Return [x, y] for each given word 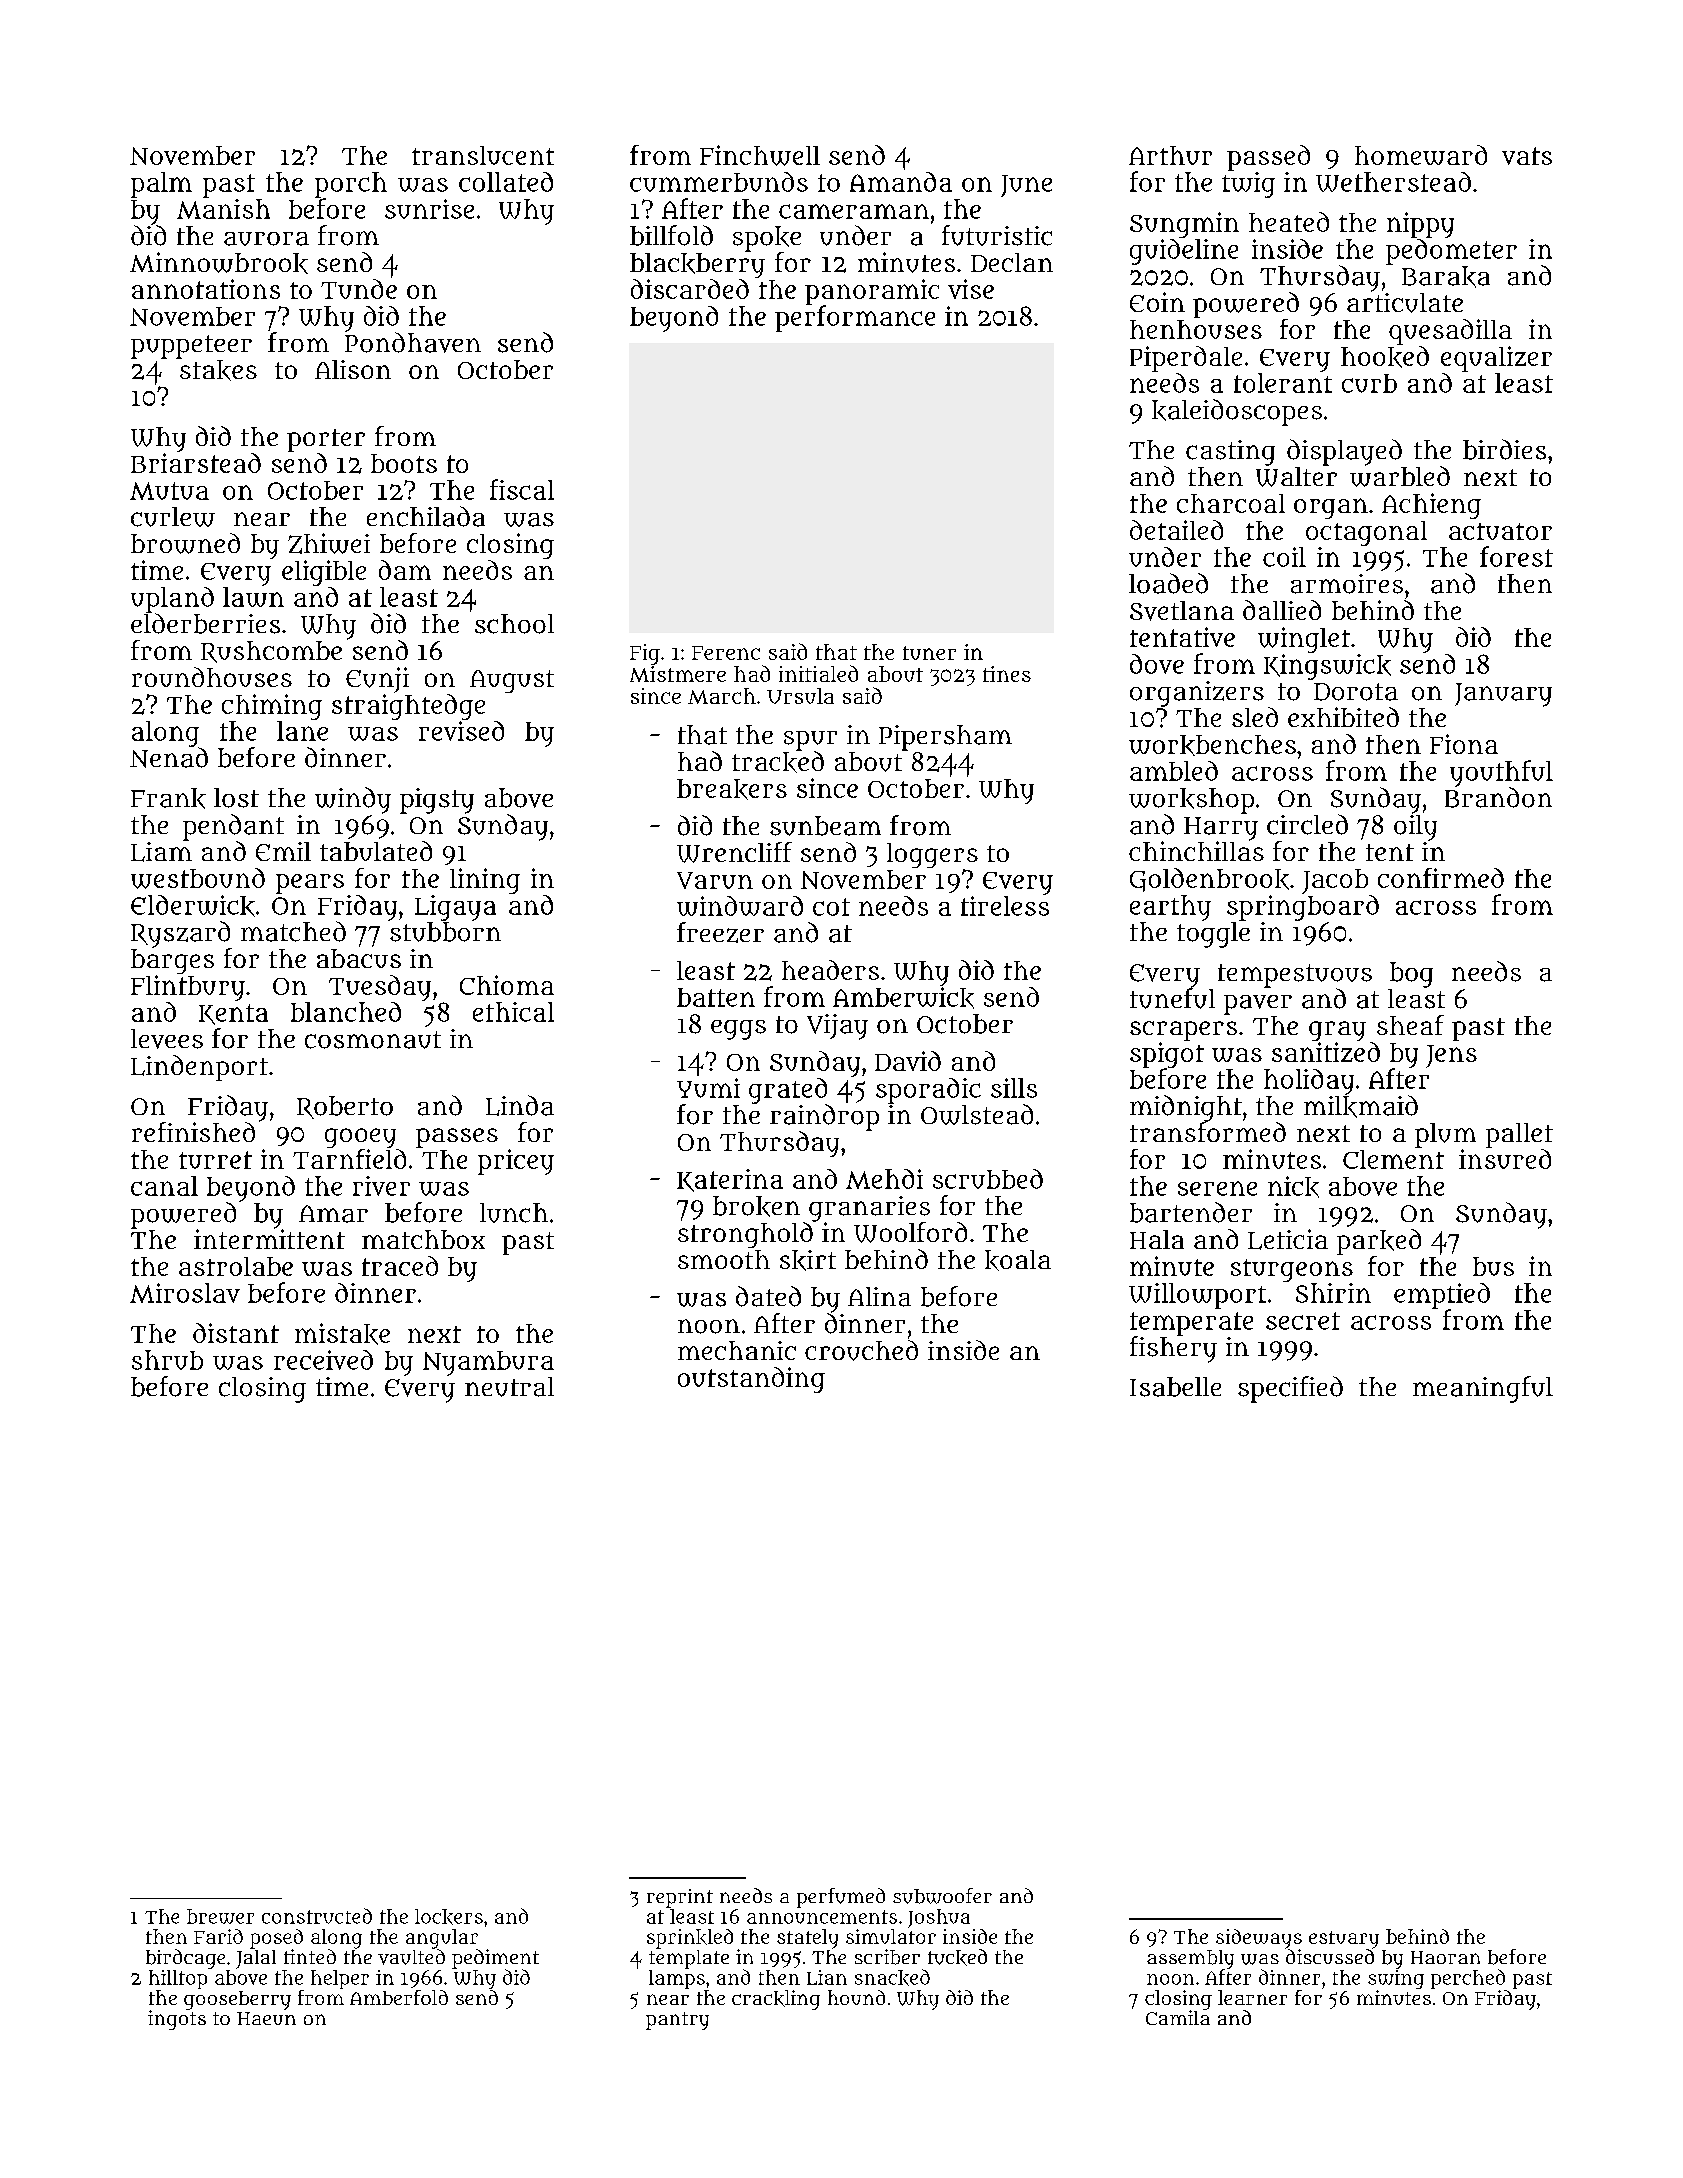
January [1503, 695]
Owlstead [977, 1114]
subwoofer [942, 1896]
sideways [1259, 1939]
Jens [1451, 1056]
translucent [483, 155]
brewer [220, 1916]
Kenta [233, 1014]
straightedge [408, 707]
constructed [317, 1916]
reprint [680, 1898]
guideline [1184, 252]
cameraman [854, 211]
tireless [1005, 906]
